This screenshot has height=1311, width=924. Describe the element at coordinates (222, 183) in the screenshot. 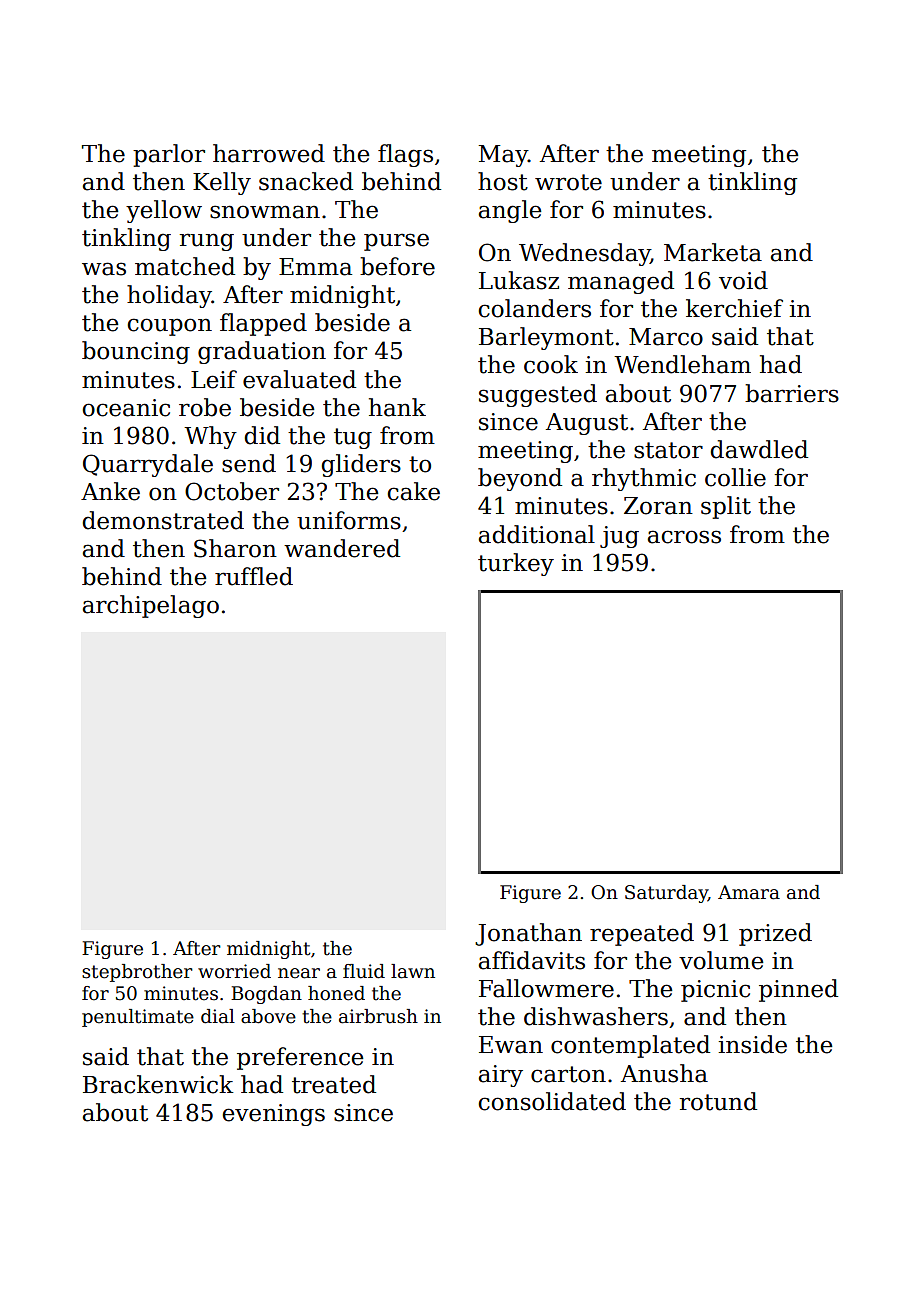

I see `Kelly` at that location.
